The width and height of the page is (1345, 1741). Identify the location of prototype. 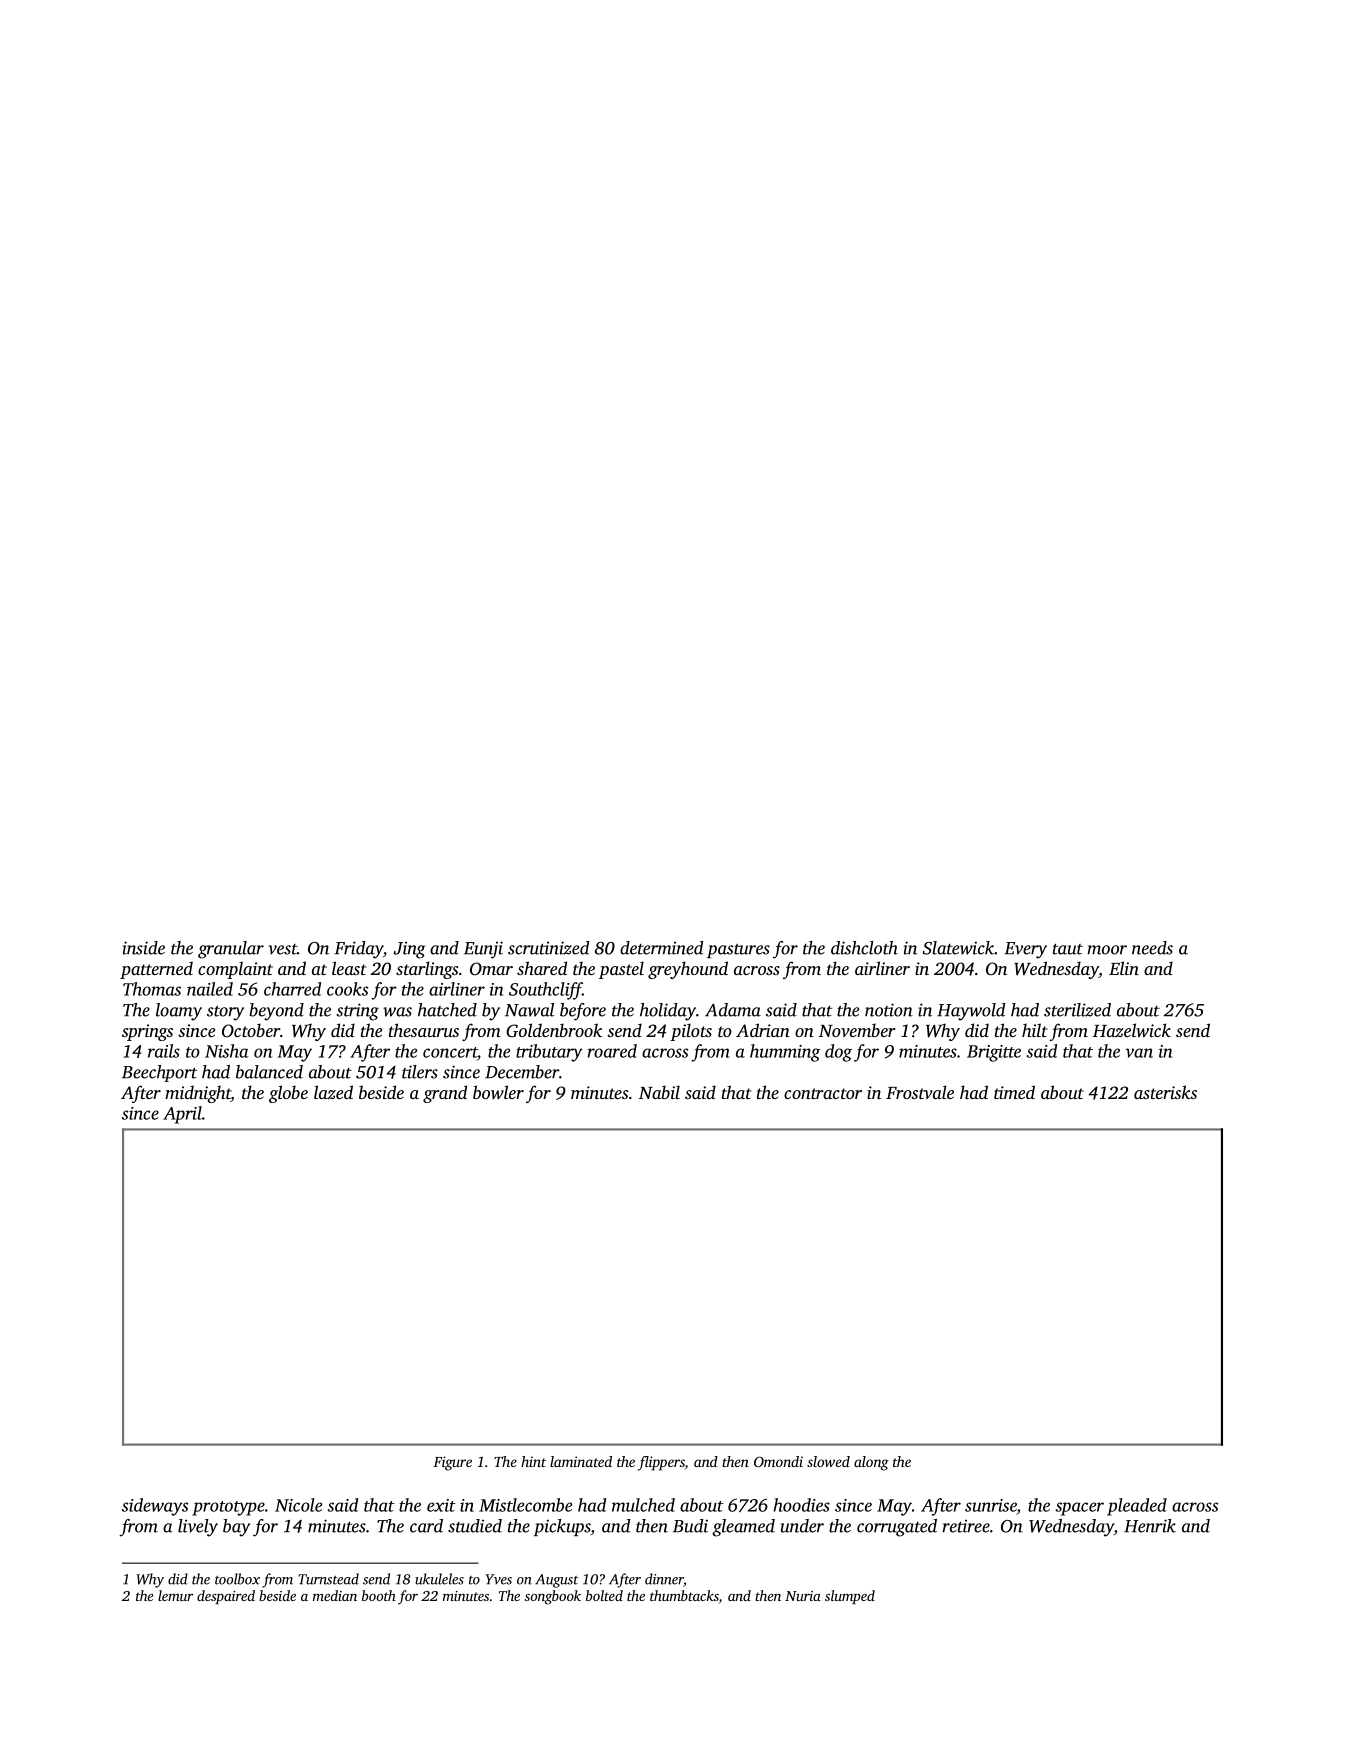
(228, 1508).
